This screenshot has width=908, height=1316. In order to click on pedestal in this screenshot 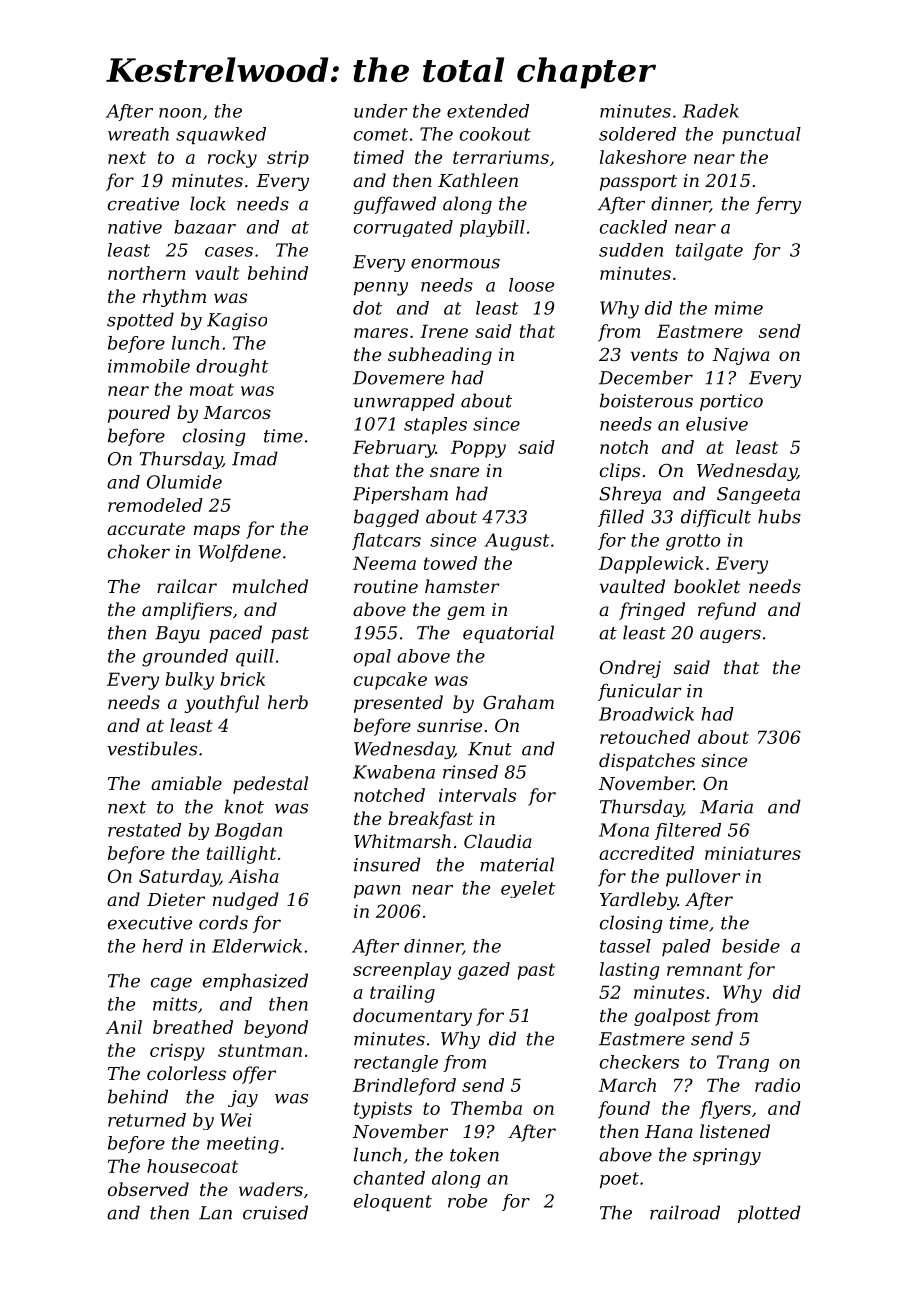, I will do `click(270, 785)`.
